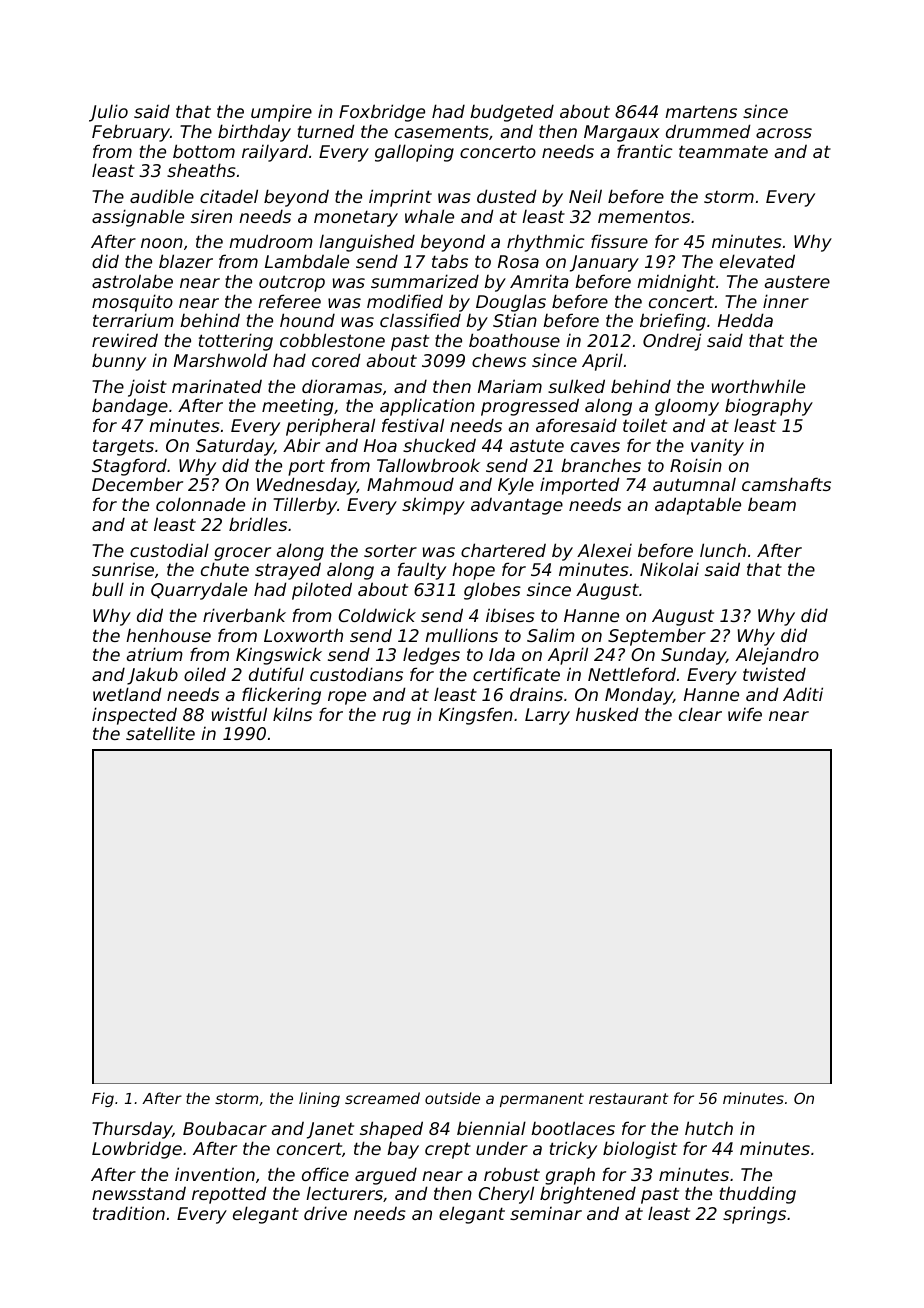 The image size is (924, 1308). I want to click on springs, so click(754, 1215).
